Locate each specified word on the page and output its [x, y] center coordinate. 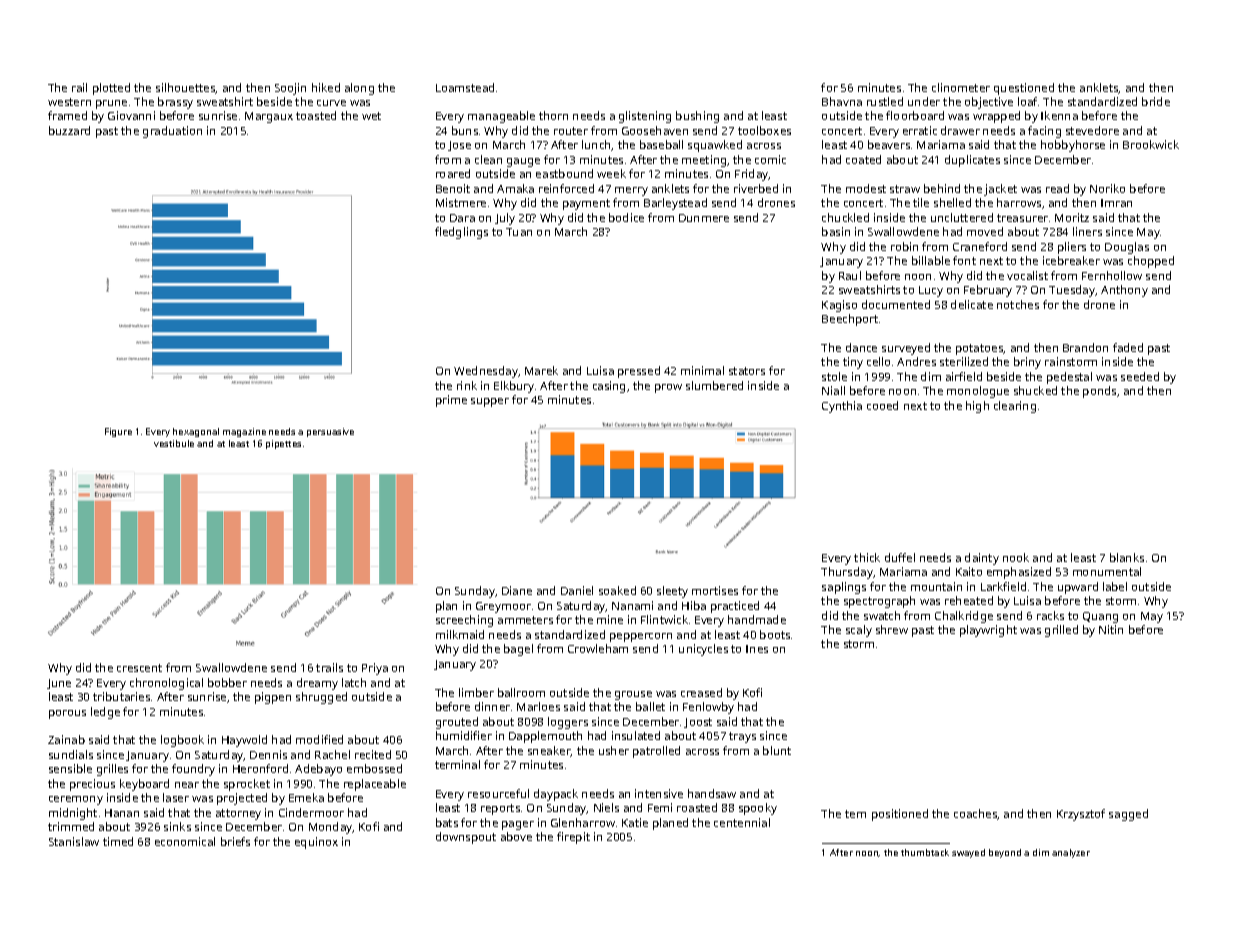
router [571, 131]
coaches [976, 814]
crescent [139, 668]
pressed [639, 372]
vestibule [174, 443]
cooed [882, 405]
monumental [1107, 571]
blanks [1127, 557]
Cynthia [842, 407]
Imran [1116, 203]
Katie [635, 822]
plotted [111, 89]
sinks [177, 826]
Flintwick [664, 619]
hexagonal [196, 432]
